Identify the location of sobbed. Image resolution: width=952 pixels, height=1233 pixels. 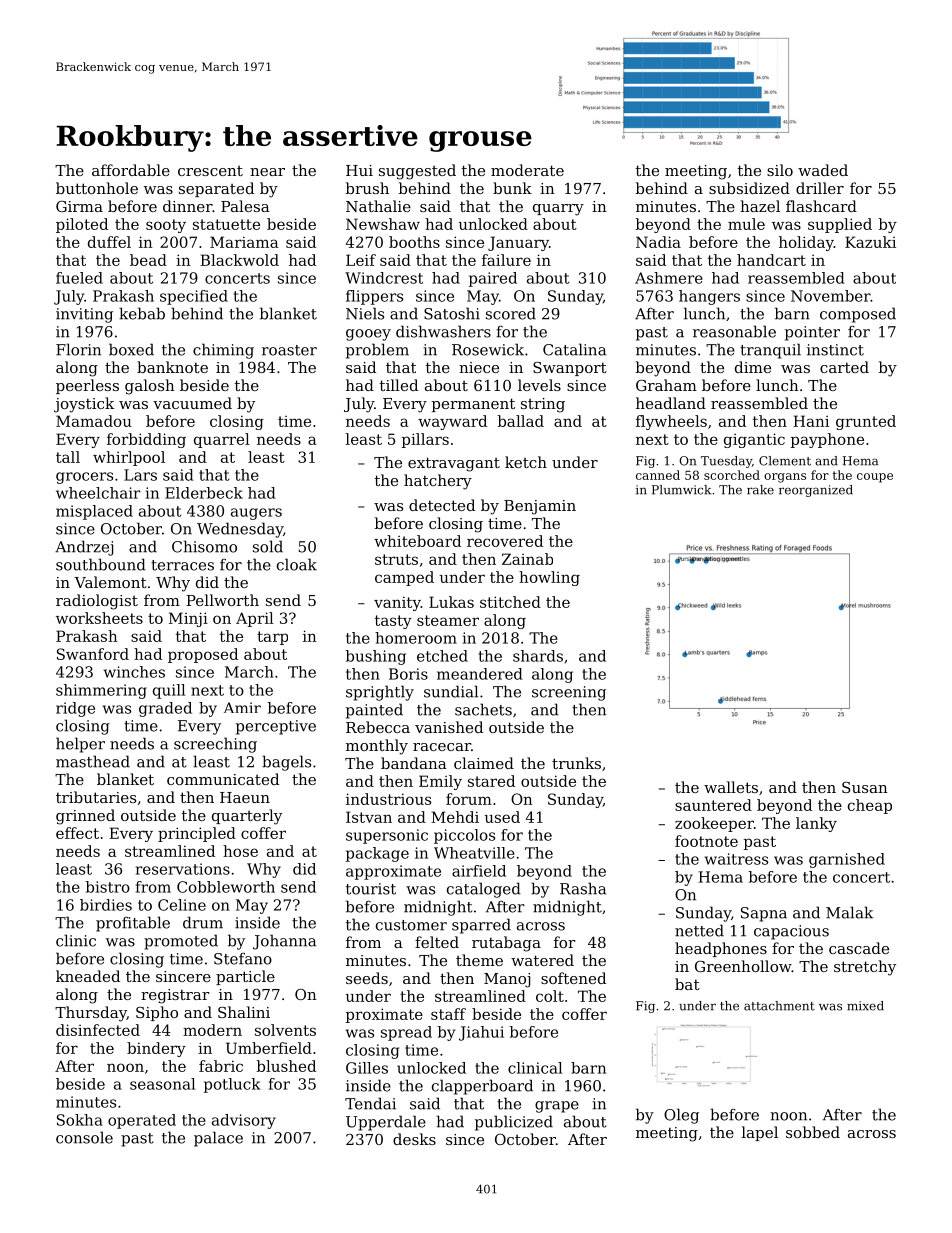
(813, 1132).
